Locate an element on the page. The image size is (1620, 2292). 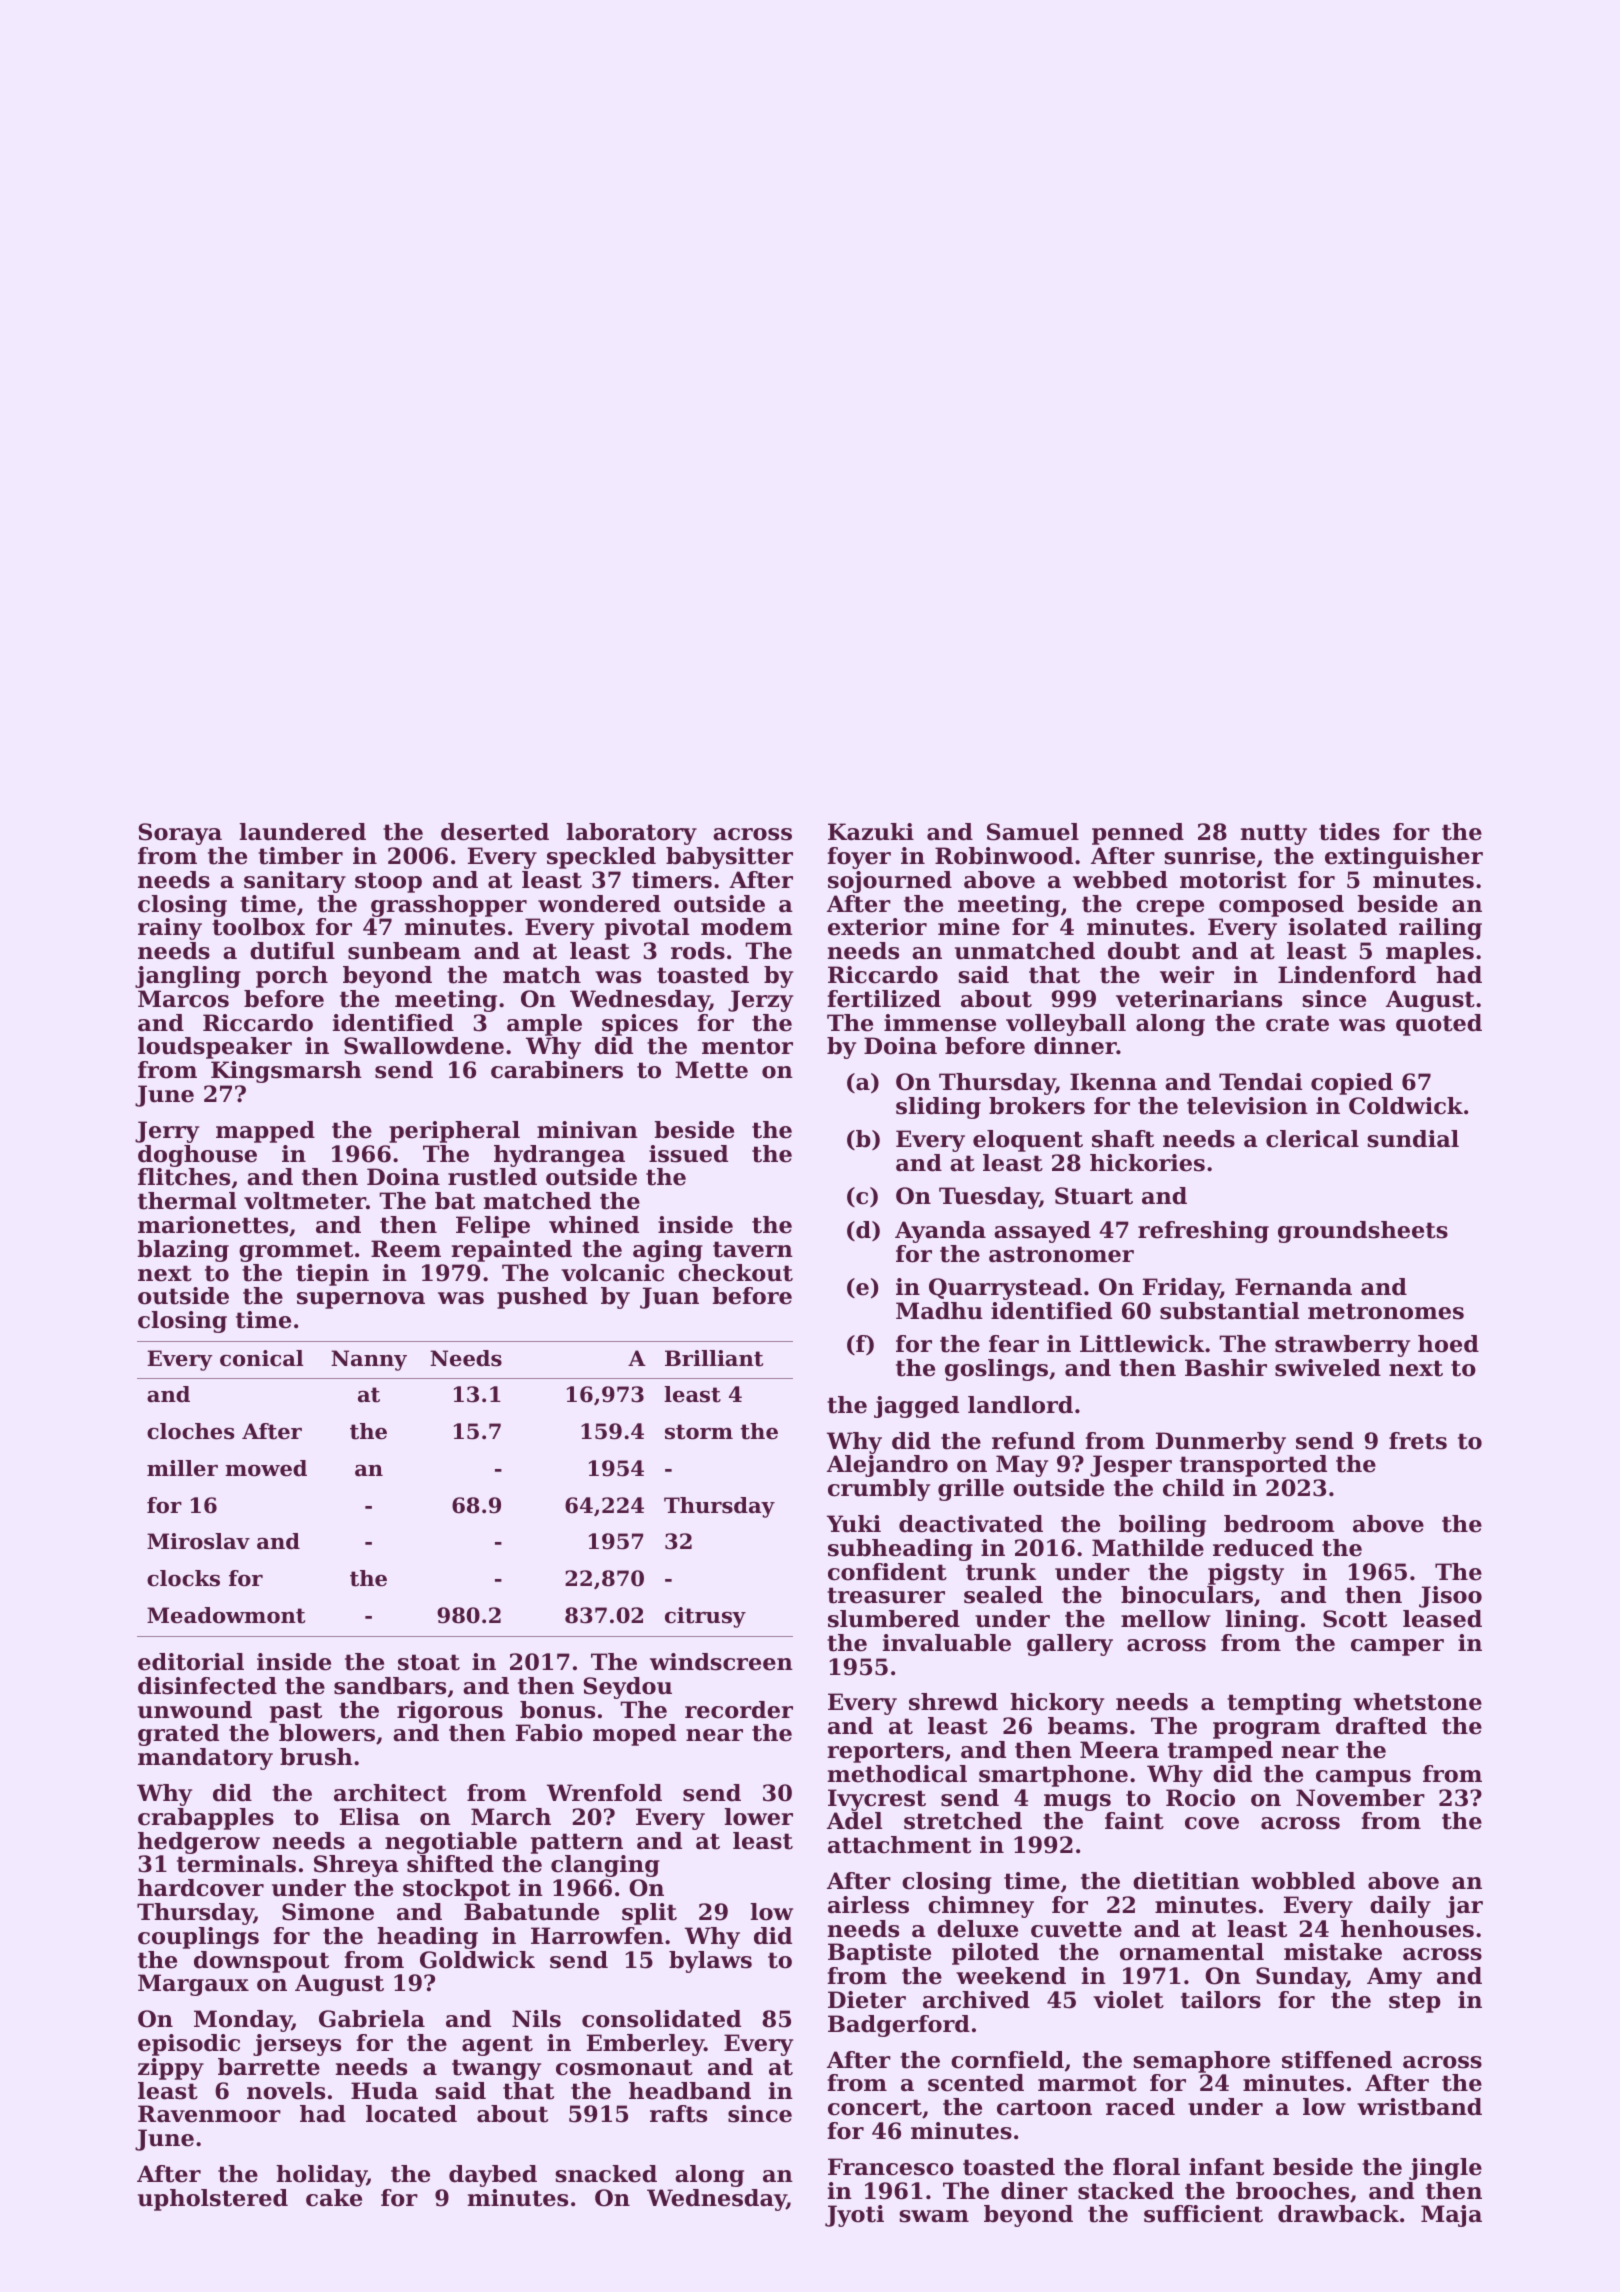
sliding is located at coordinates (938, 1108).
